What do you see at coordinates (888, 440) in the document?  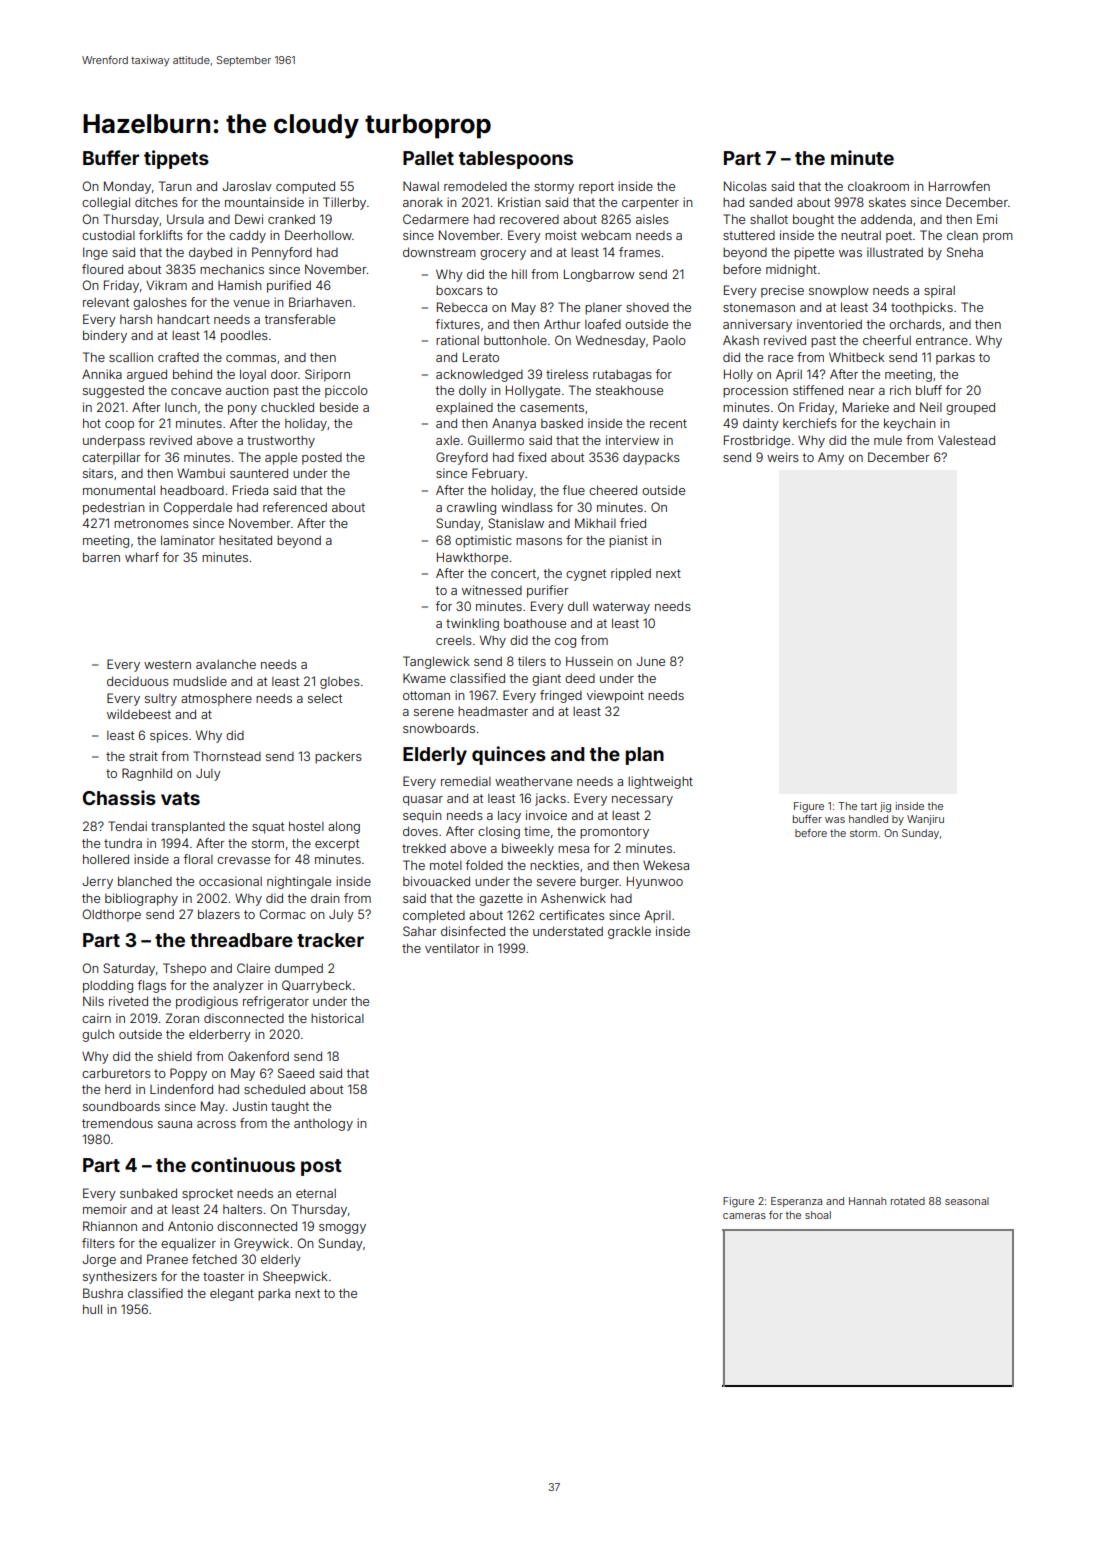 I see `mule` at bounding box center [888, 440].
